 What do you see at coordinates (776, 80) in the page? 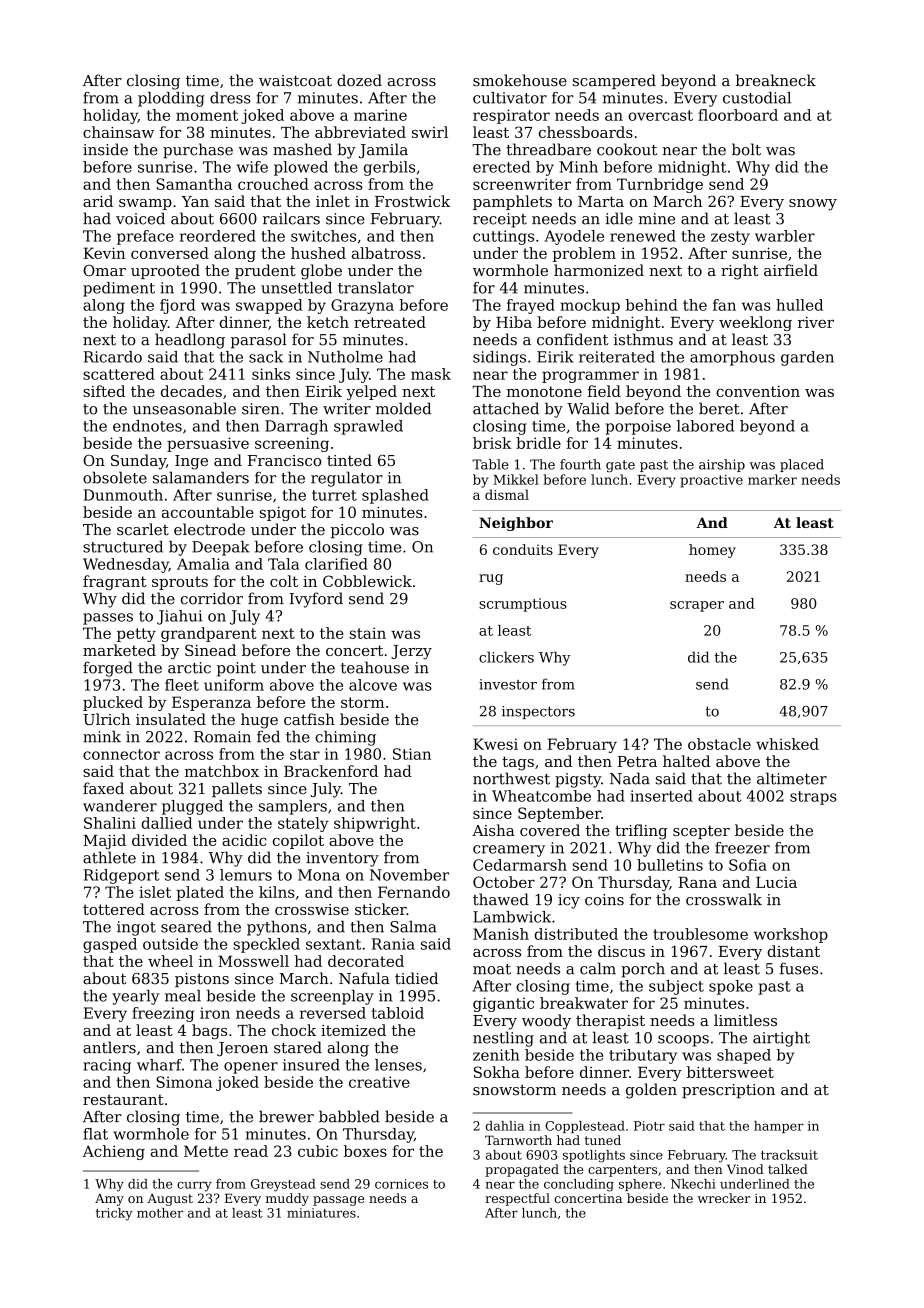
I see `breakneck` at bounding box center [776, 80].
